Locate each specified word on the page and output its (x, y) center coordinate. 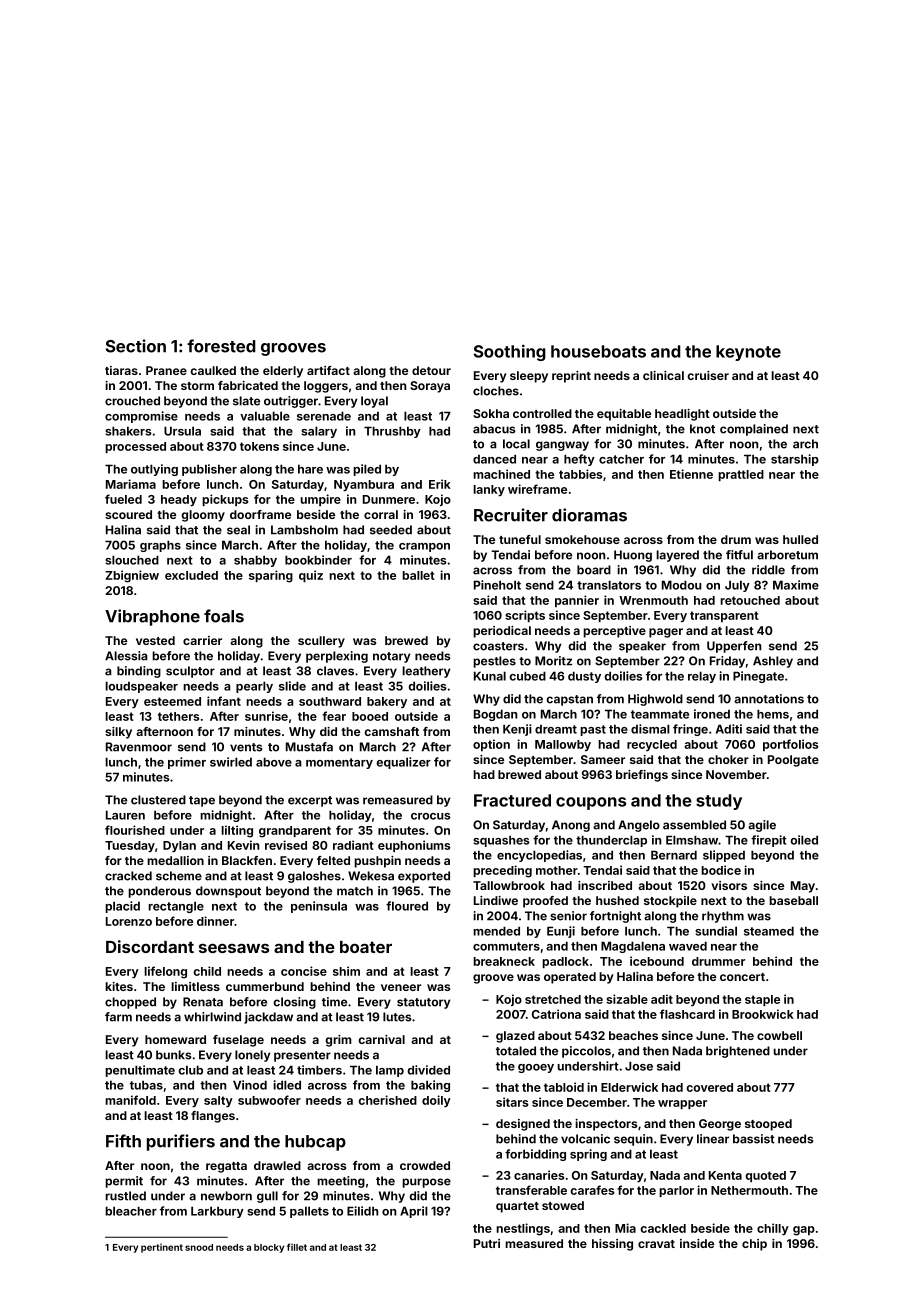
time (334, 1002)
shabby (255, 561)
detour (431, 370)
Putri (487, 1243)
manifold (130, 1100)
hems (773, 714)
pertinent (162, 1248)
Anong (571, 826)
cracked (128, 876)
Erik (440, 484)
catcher (621, 459)
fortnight (615, 917)
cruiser (708, 375)
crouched (132, 401)
